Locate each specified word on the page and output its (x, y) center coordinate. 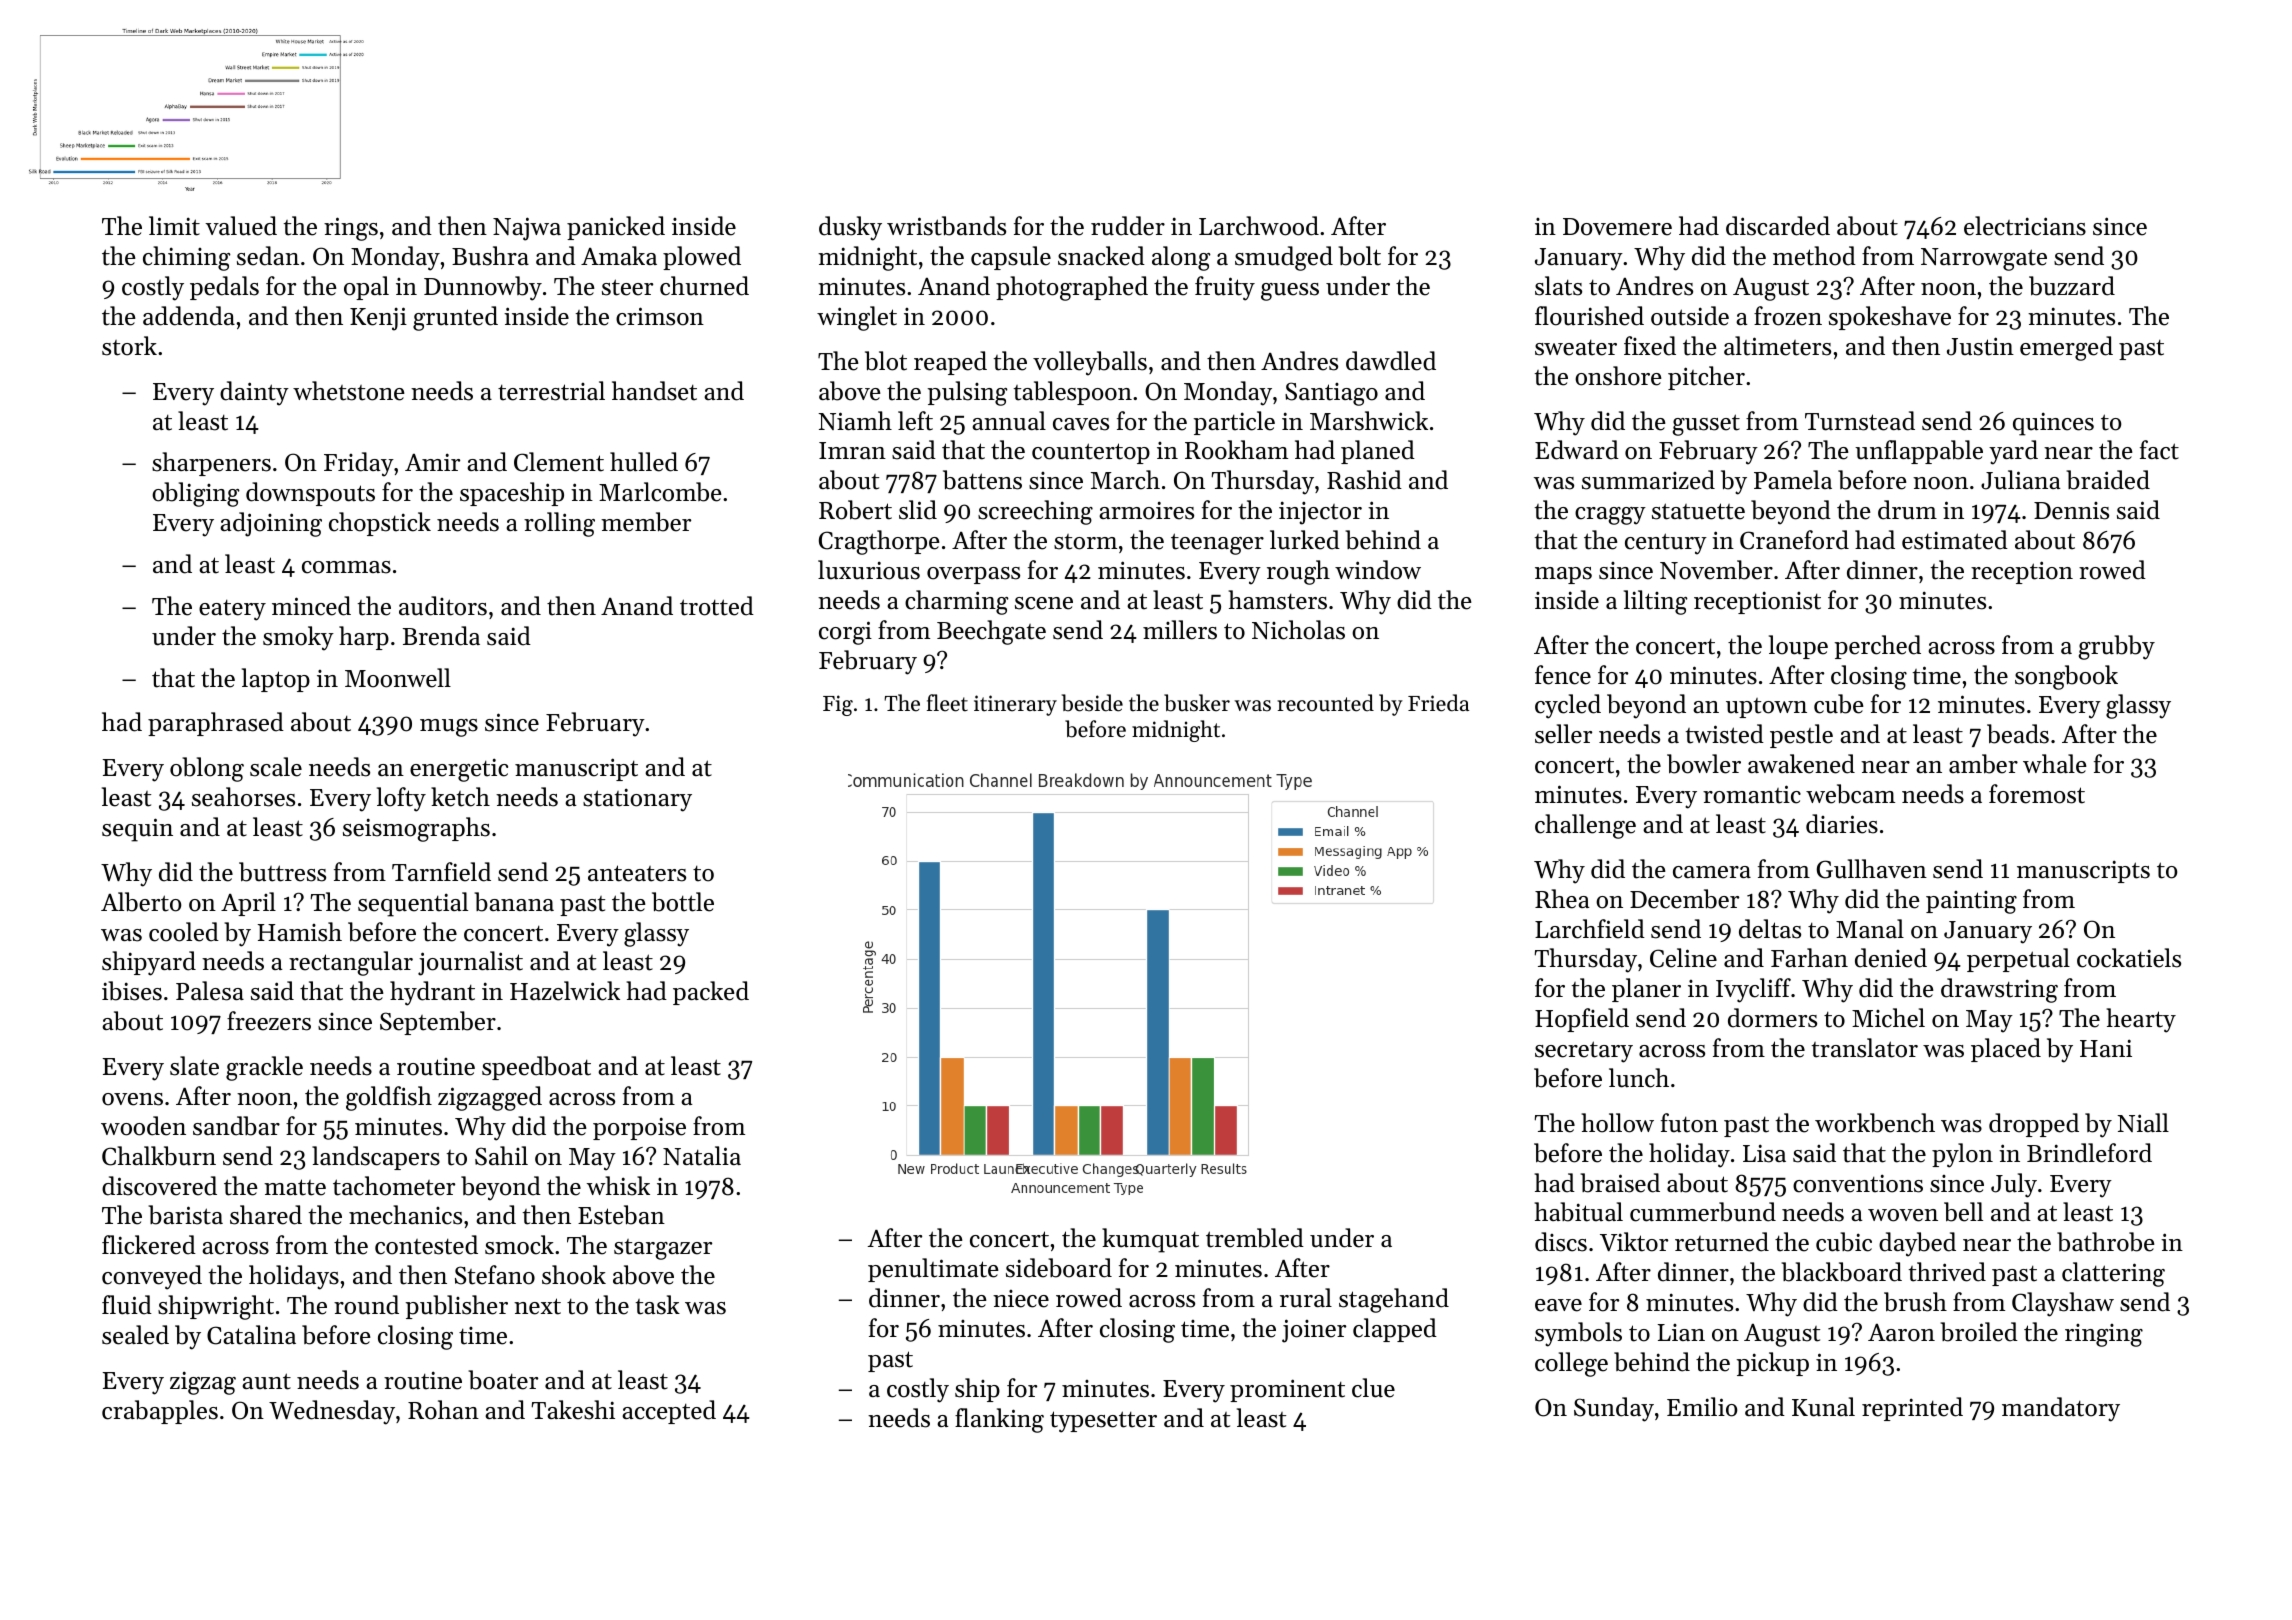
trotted (717, 606)
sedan (268, 256)
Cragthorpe (879, 542)
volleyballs (1090, 363)
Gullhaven (1872, 869)
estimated (1955, 540)
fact (2159, 450)
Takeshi (573, 1410)
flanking (999, 1420)
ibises (132, 991)
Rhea (1562, 899)
